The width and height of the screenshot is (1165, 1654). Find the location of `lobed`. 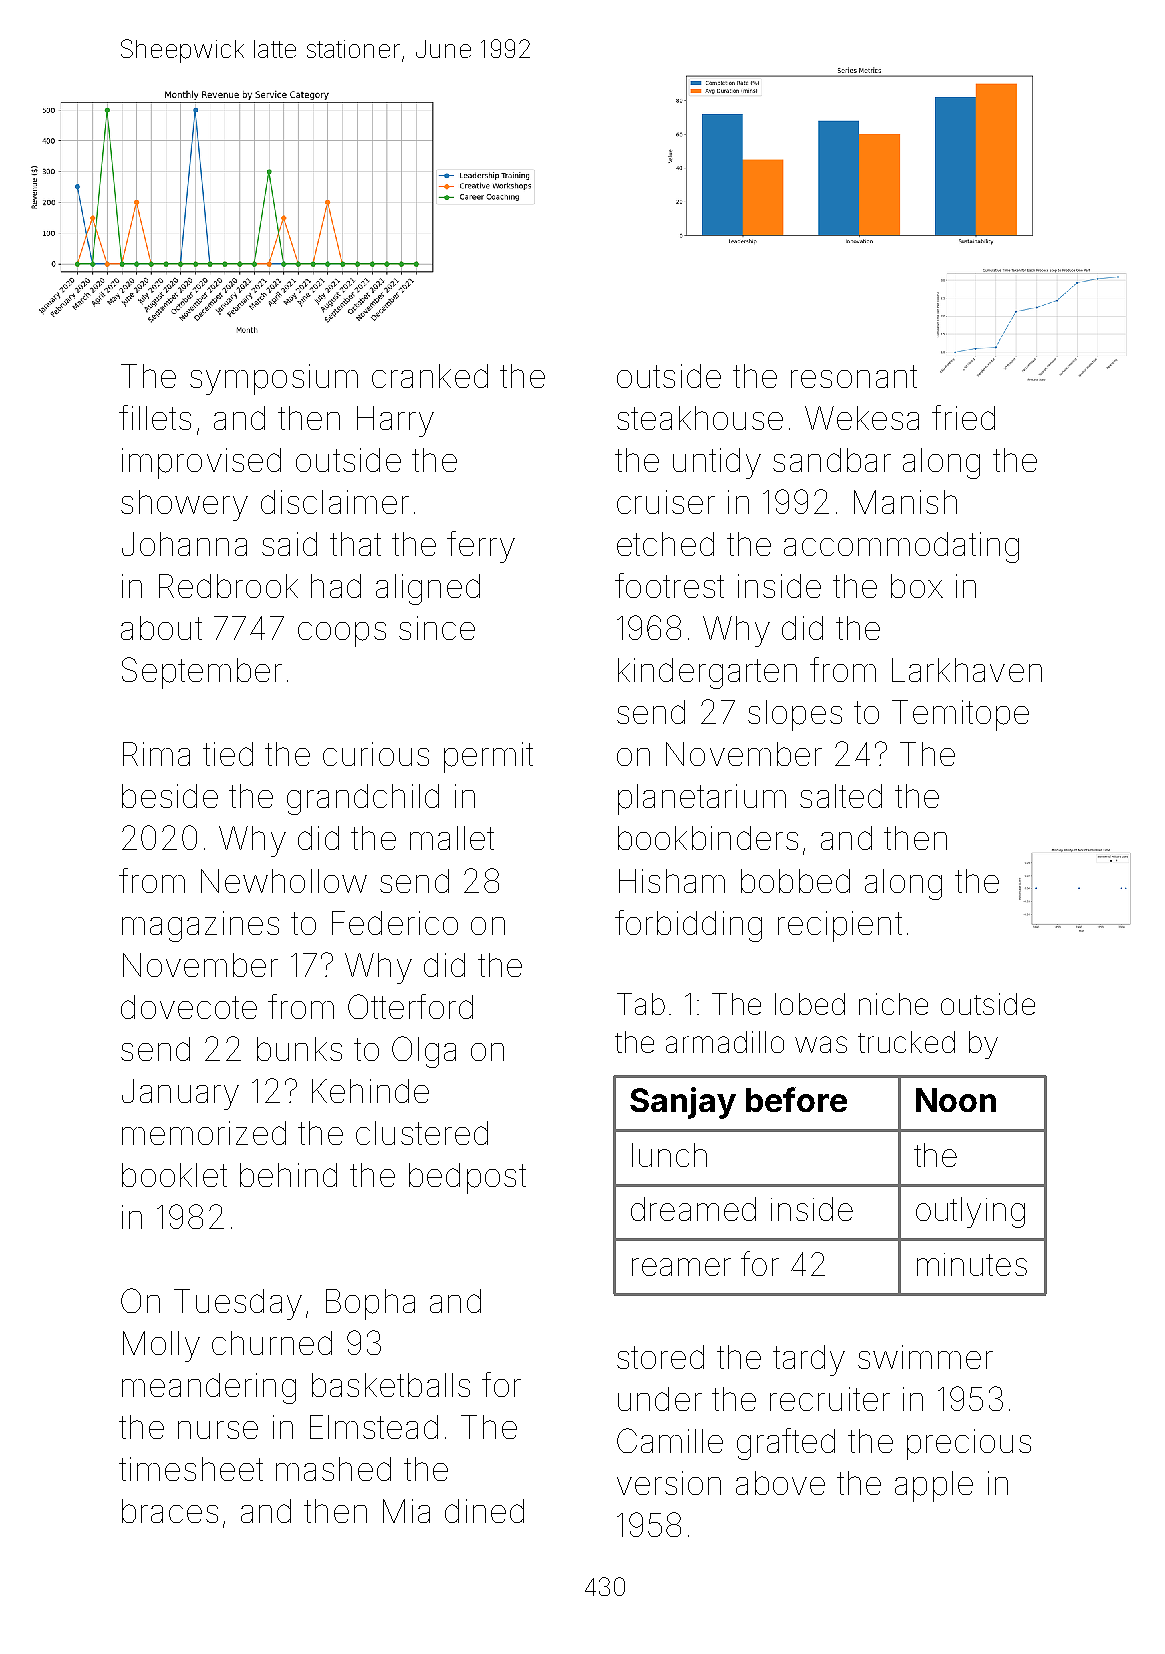

lobed is located at coordinates (810, 1004).
